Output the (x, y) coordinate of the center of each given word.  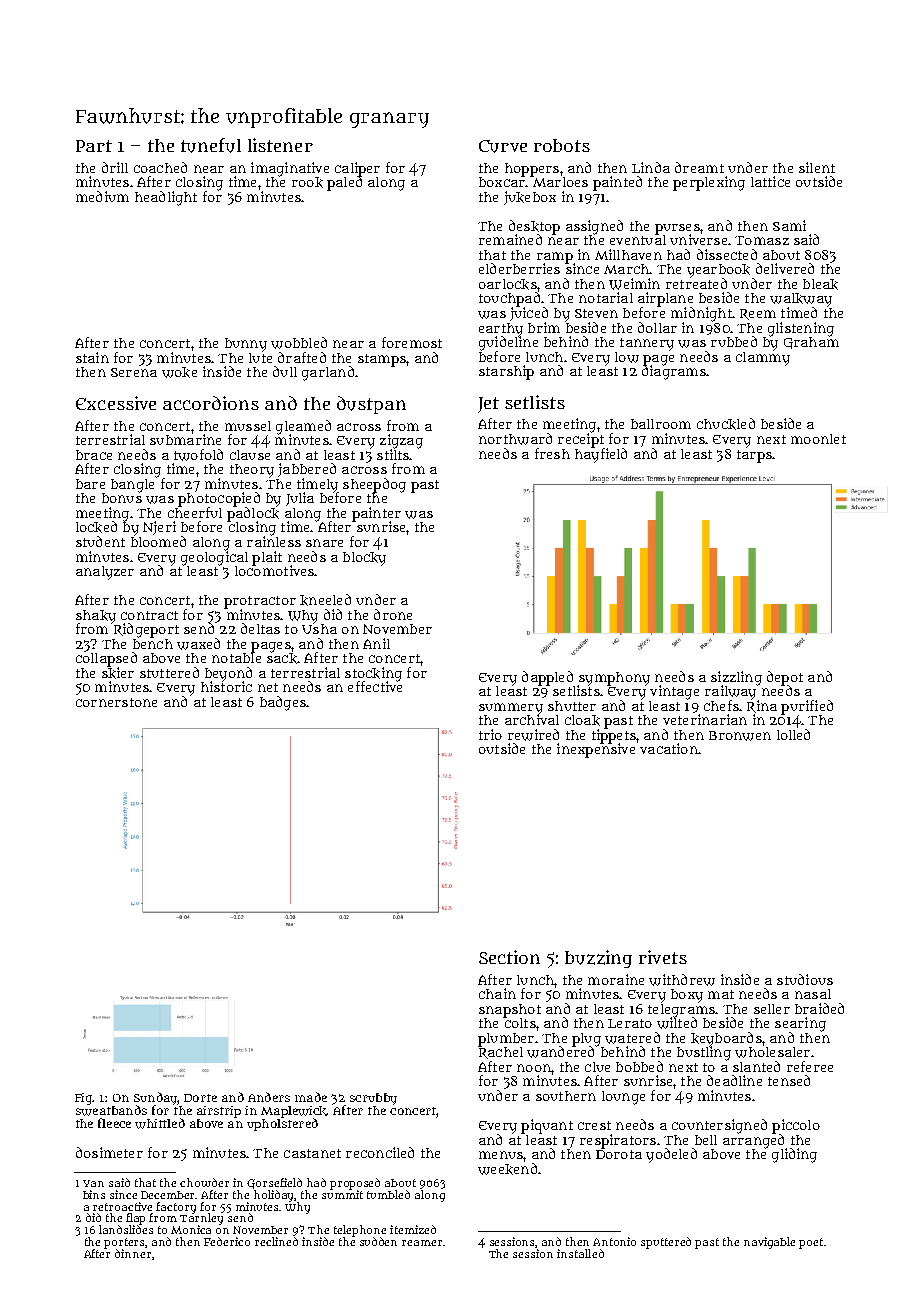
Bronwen (740, 736)
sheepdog (374, 485)
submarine (185, 439)
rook (307, 182)
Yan (93, 1183)
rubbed (734, 341)
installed (580, 1253)
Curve (503, 146)
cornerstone (116, 702)
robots (562, 145)
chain (497, 993)
